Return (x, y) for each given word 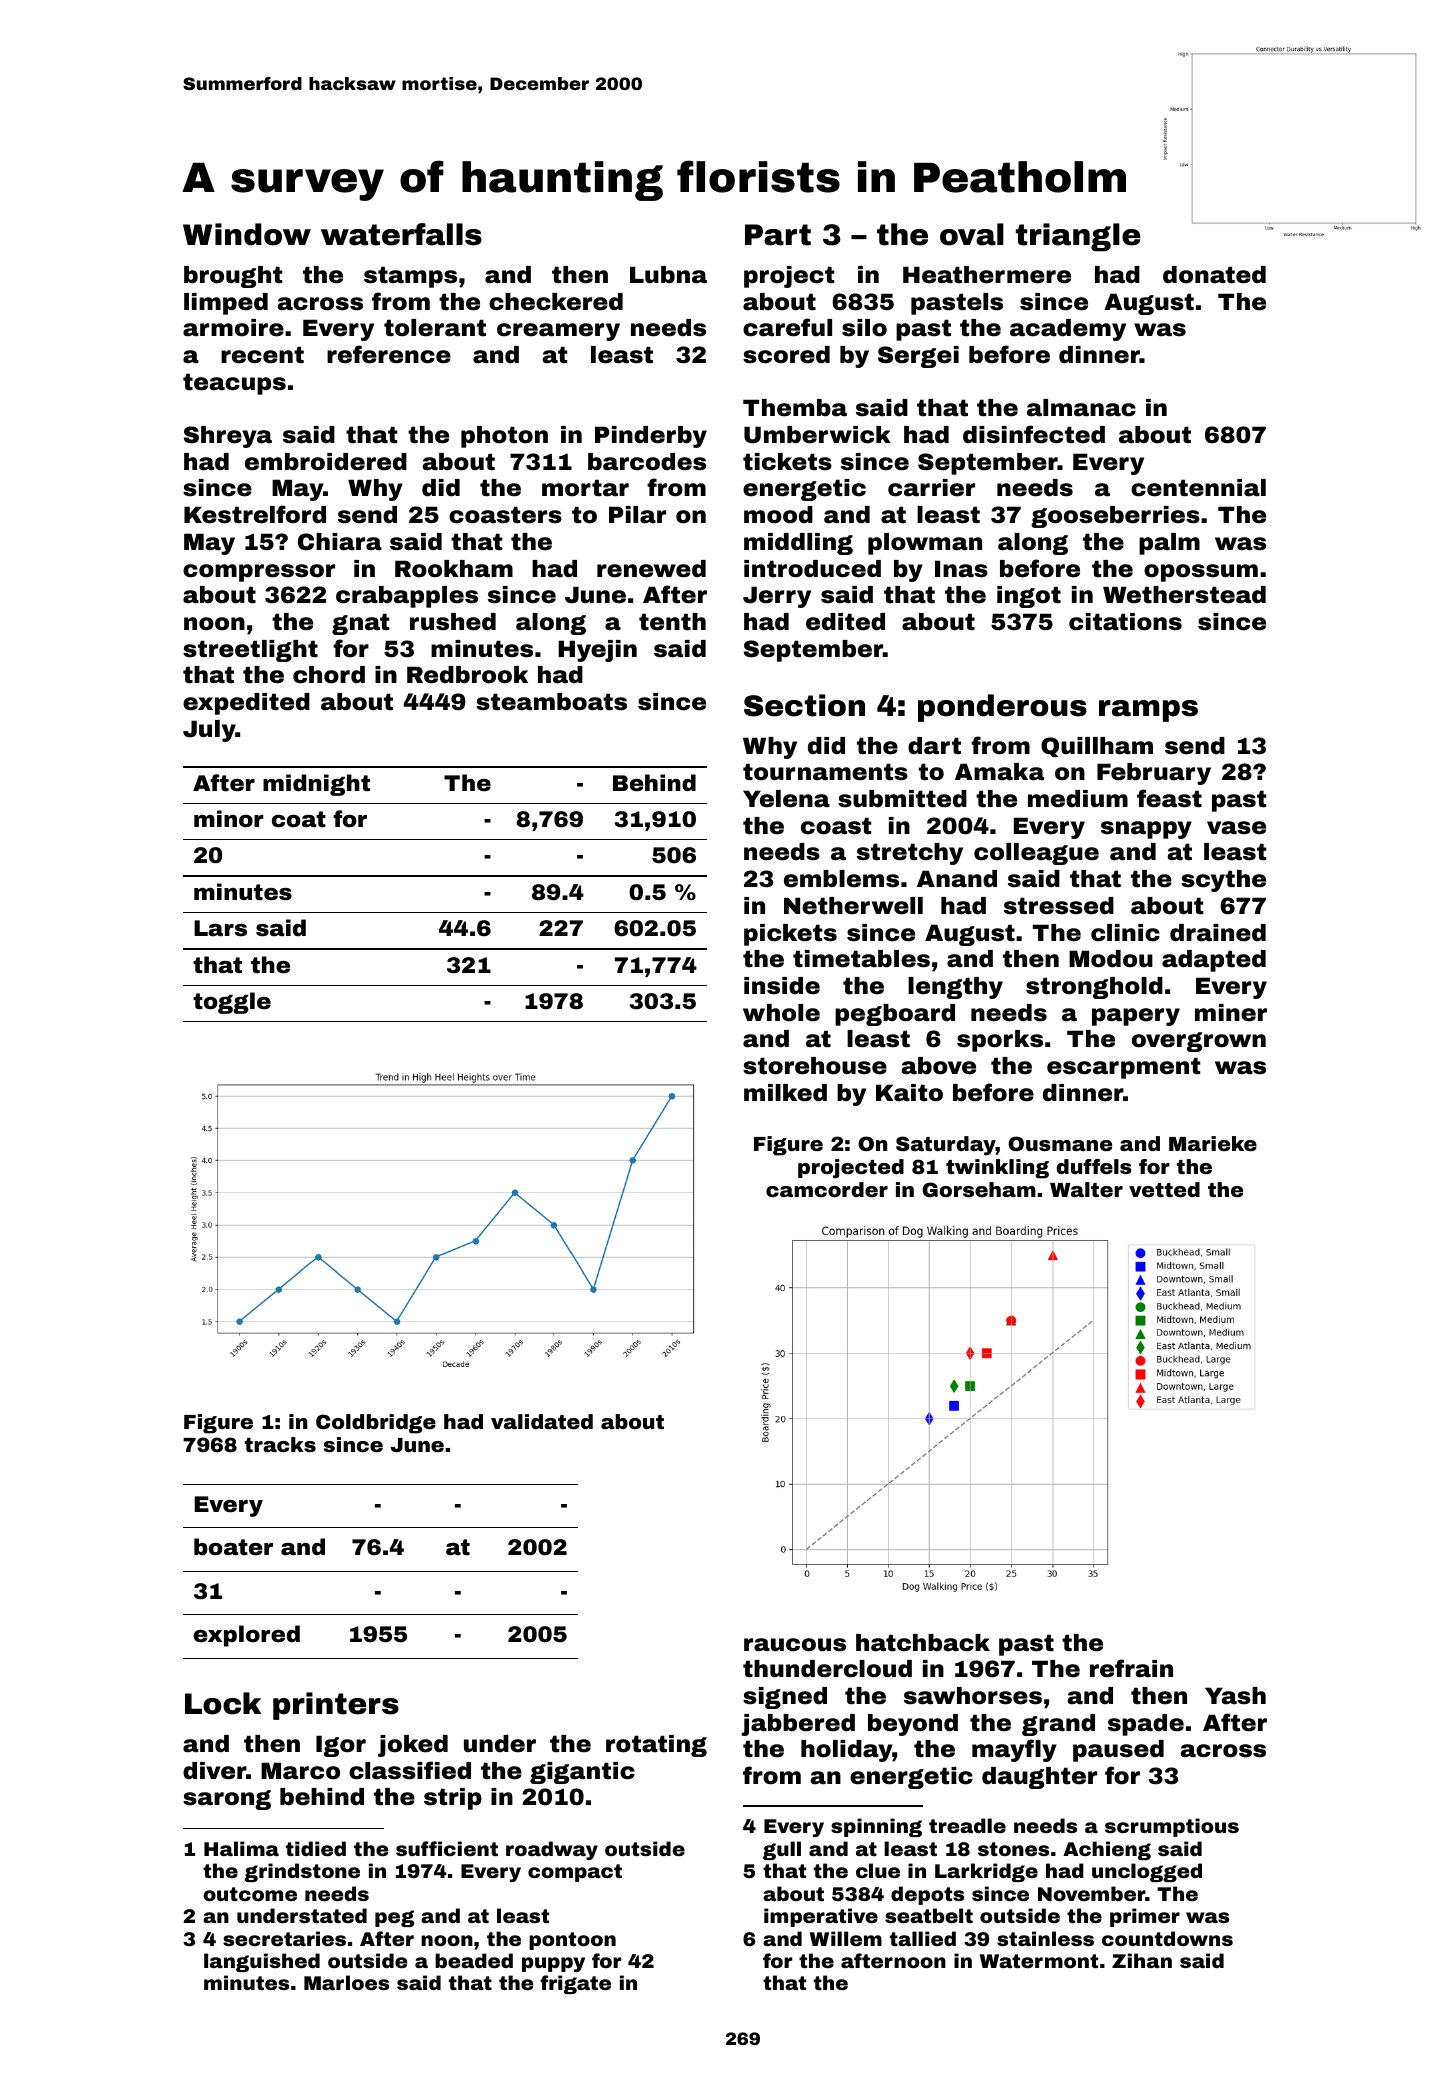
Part (778, 235)
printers (336, 1706)
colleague (1036, 854)
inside (782, 986)
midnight (316, 785)
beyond (913, 1725)
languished (262, 1962)
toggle (232, 1003)
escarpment (1123, 1068)
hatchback (923, 1643)
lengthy (955, 988)
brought (233, 277)
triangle (1078, 237)
